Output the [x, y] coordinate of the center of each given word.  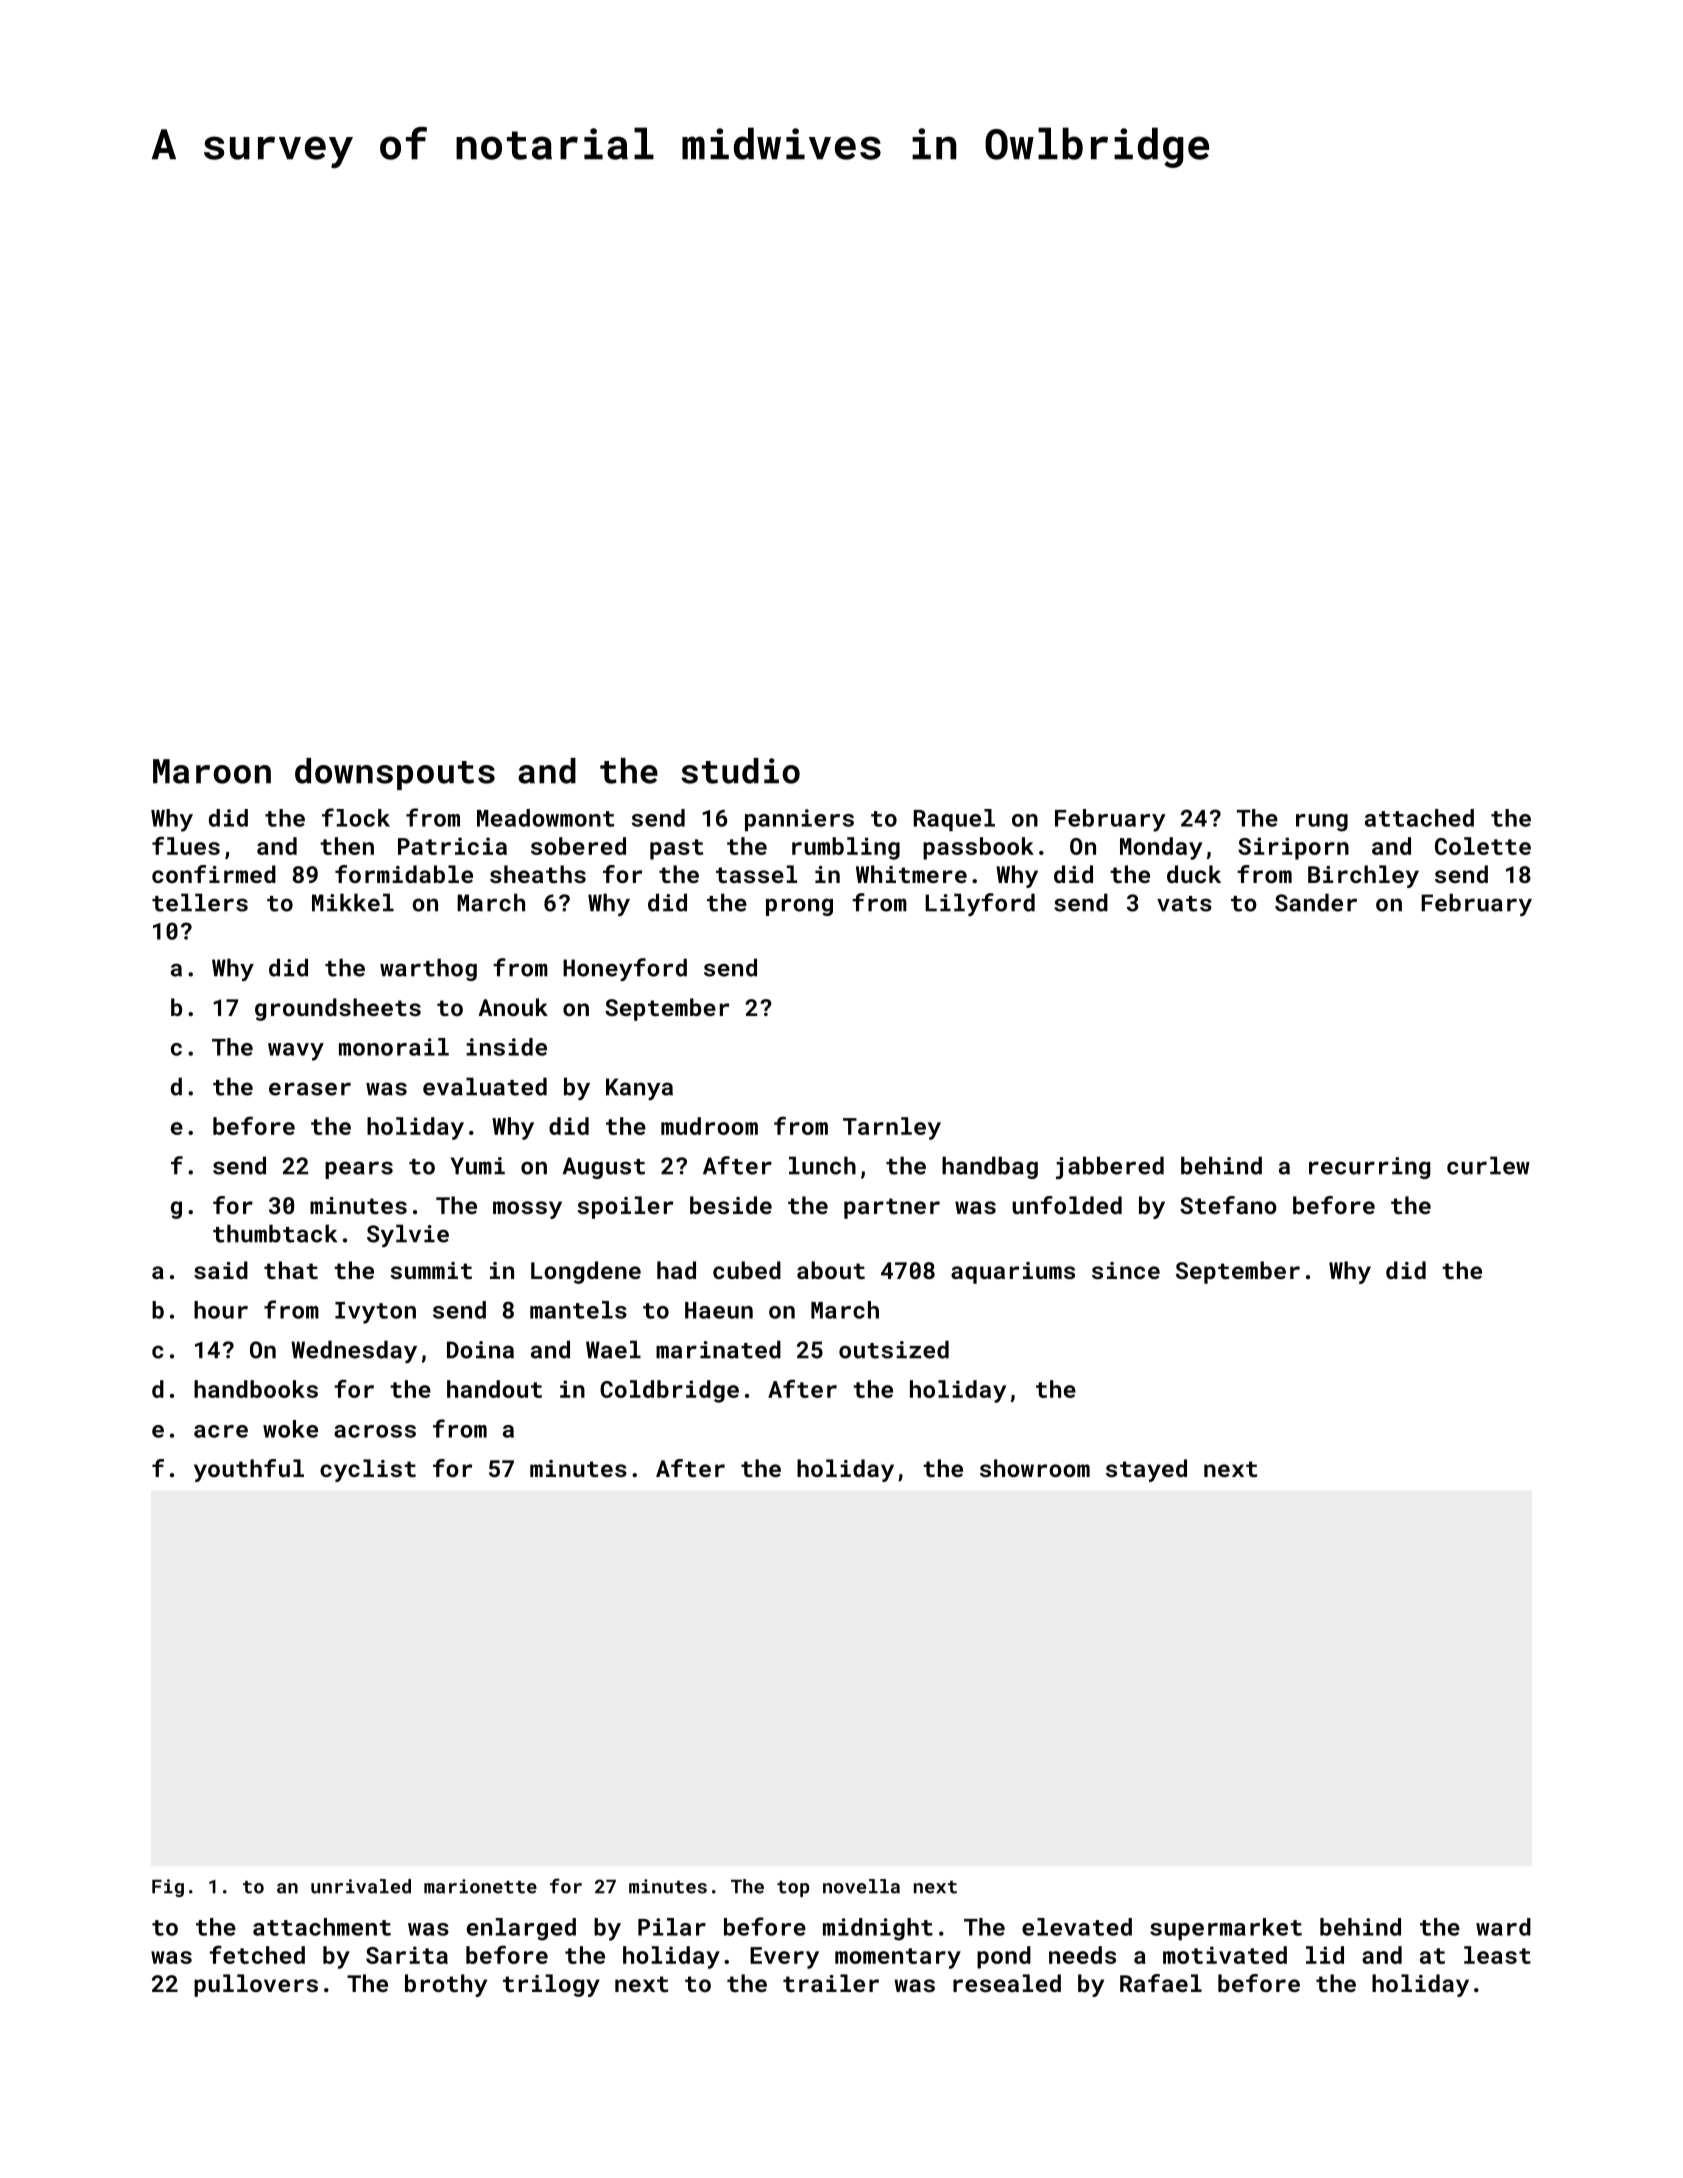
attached [1419, 818]
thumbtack [275, 1233]
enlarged [521, 1929]
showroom [1035, 1468]
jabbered [1110, 1167]
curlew [1488, 1165]
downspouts [395, 774]
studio [740, 771]
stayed [1146, 1470]
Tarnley [892, 1128]
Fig [168, 1888]
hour [221, 1310]
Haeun [719, 1310]
